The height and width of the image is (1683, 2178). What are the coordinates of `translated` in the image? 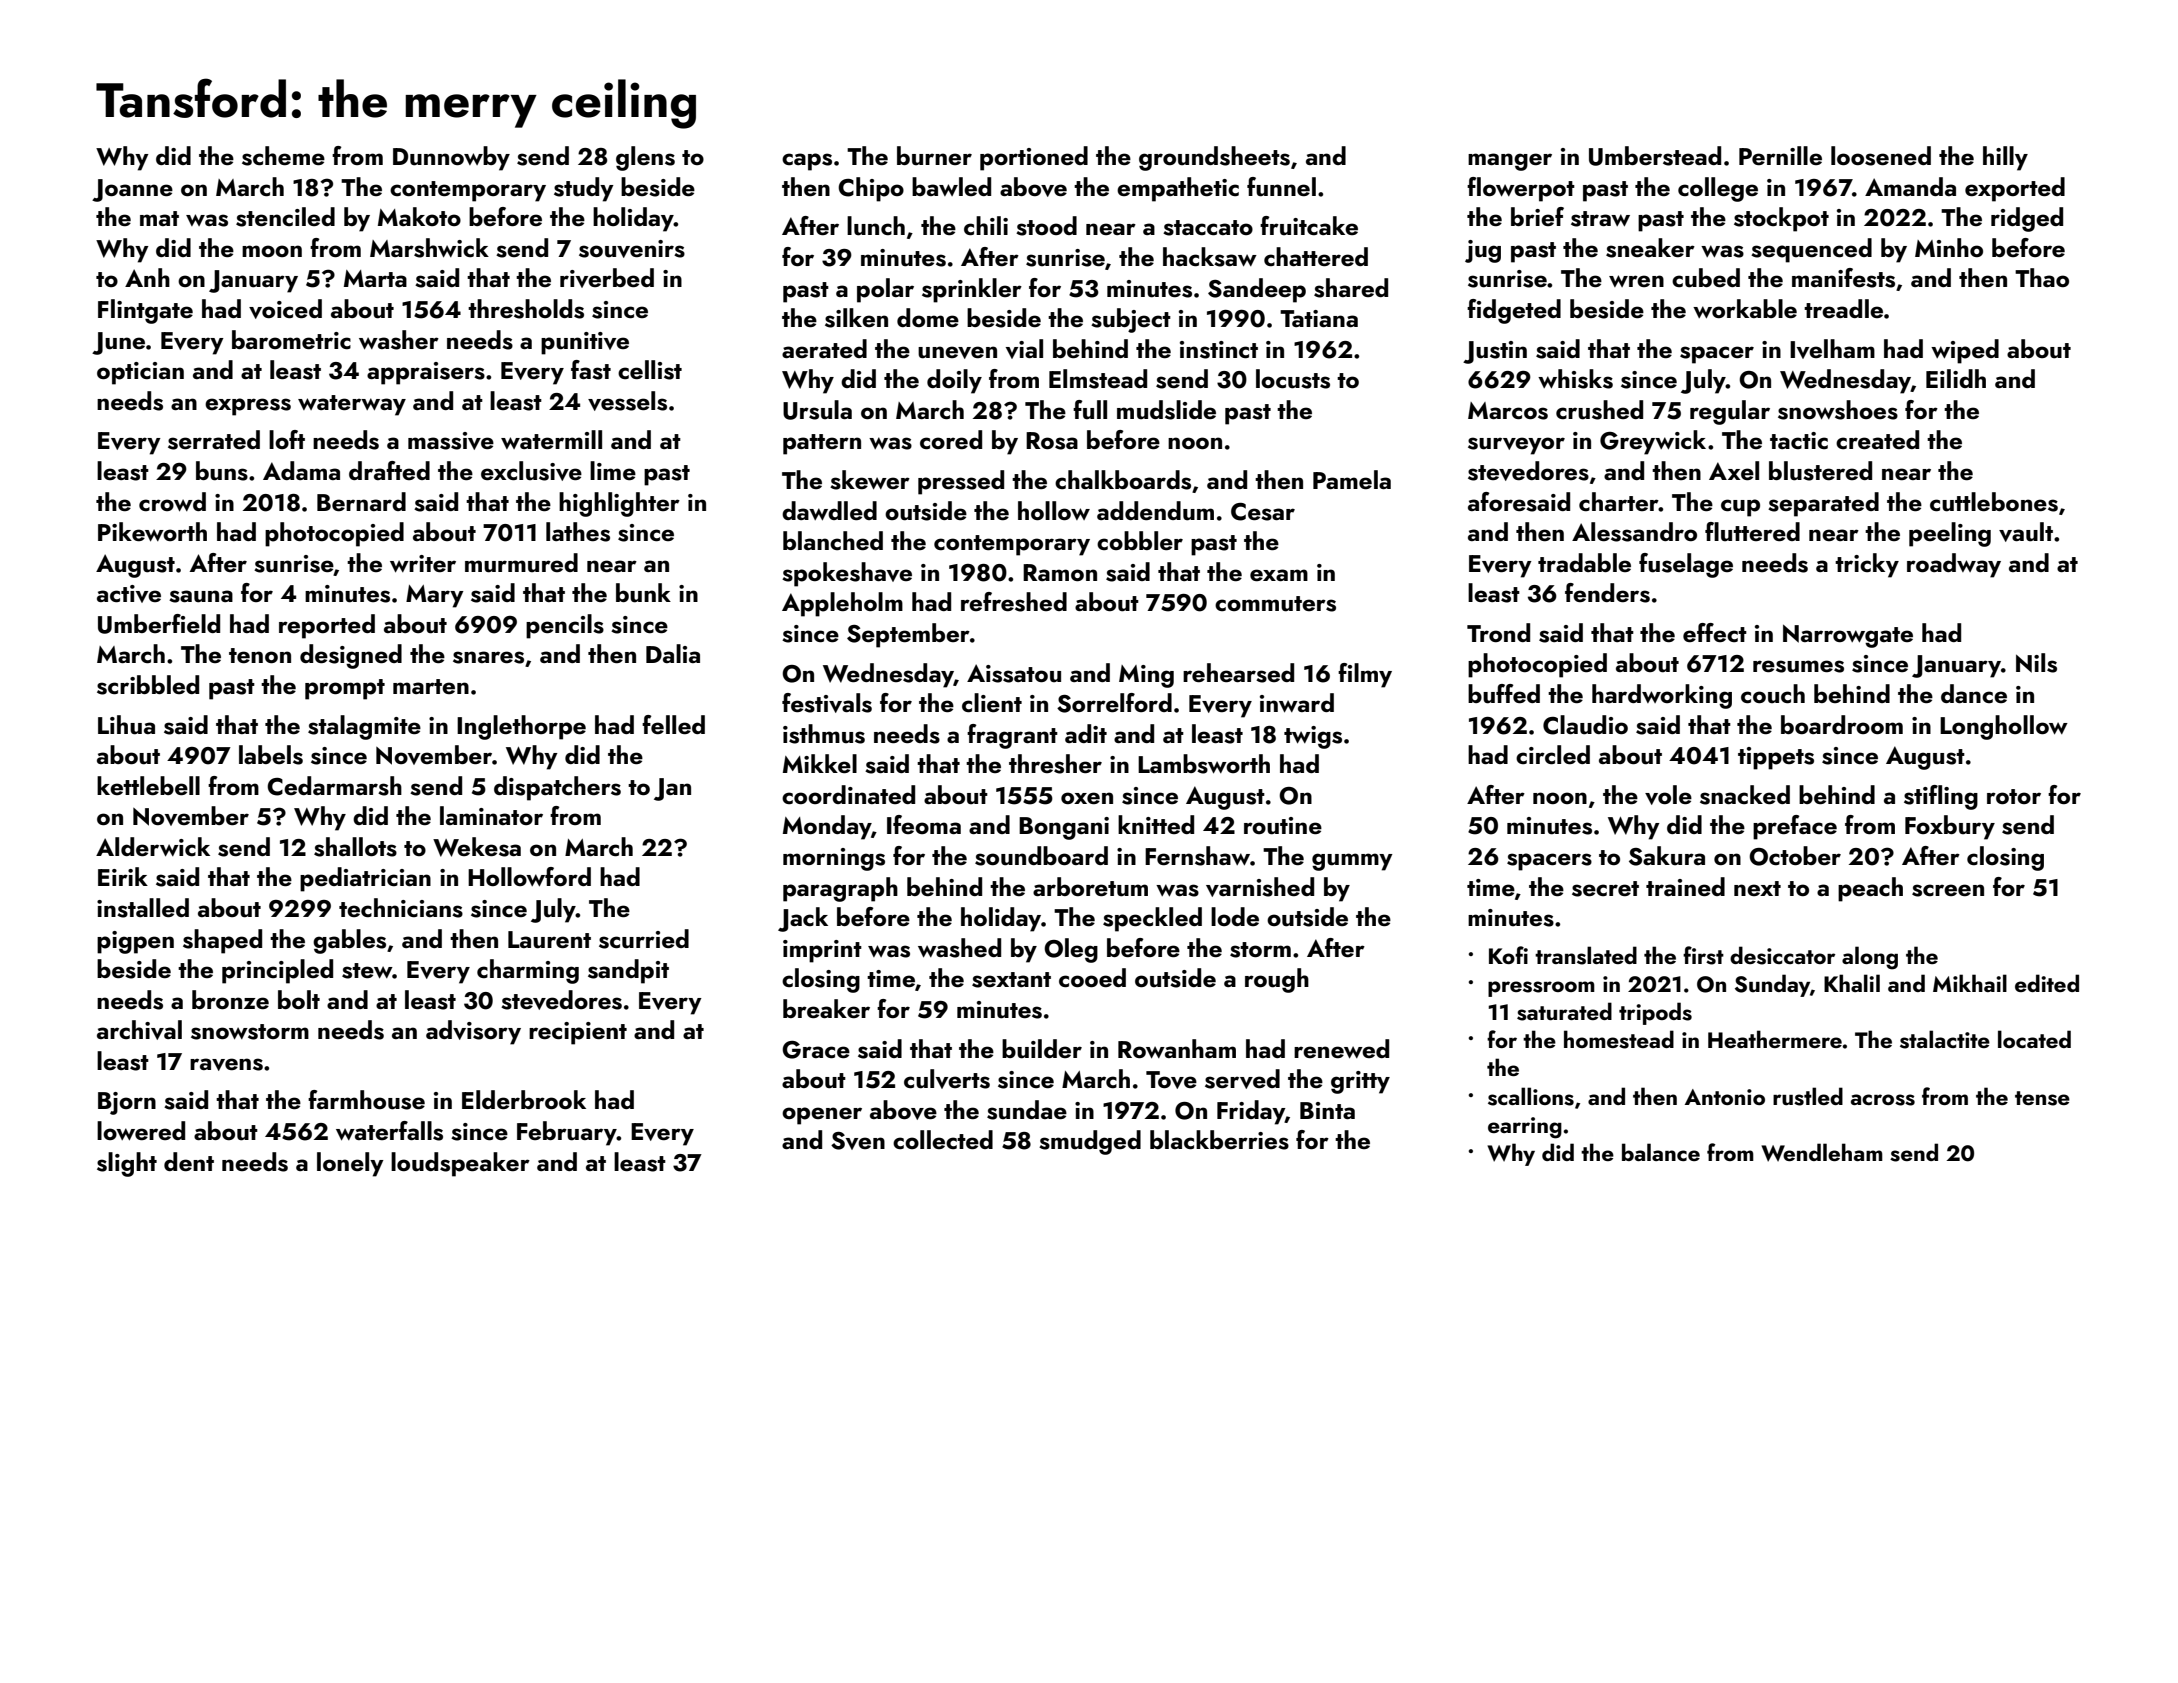 It's located at (1586, 955).
